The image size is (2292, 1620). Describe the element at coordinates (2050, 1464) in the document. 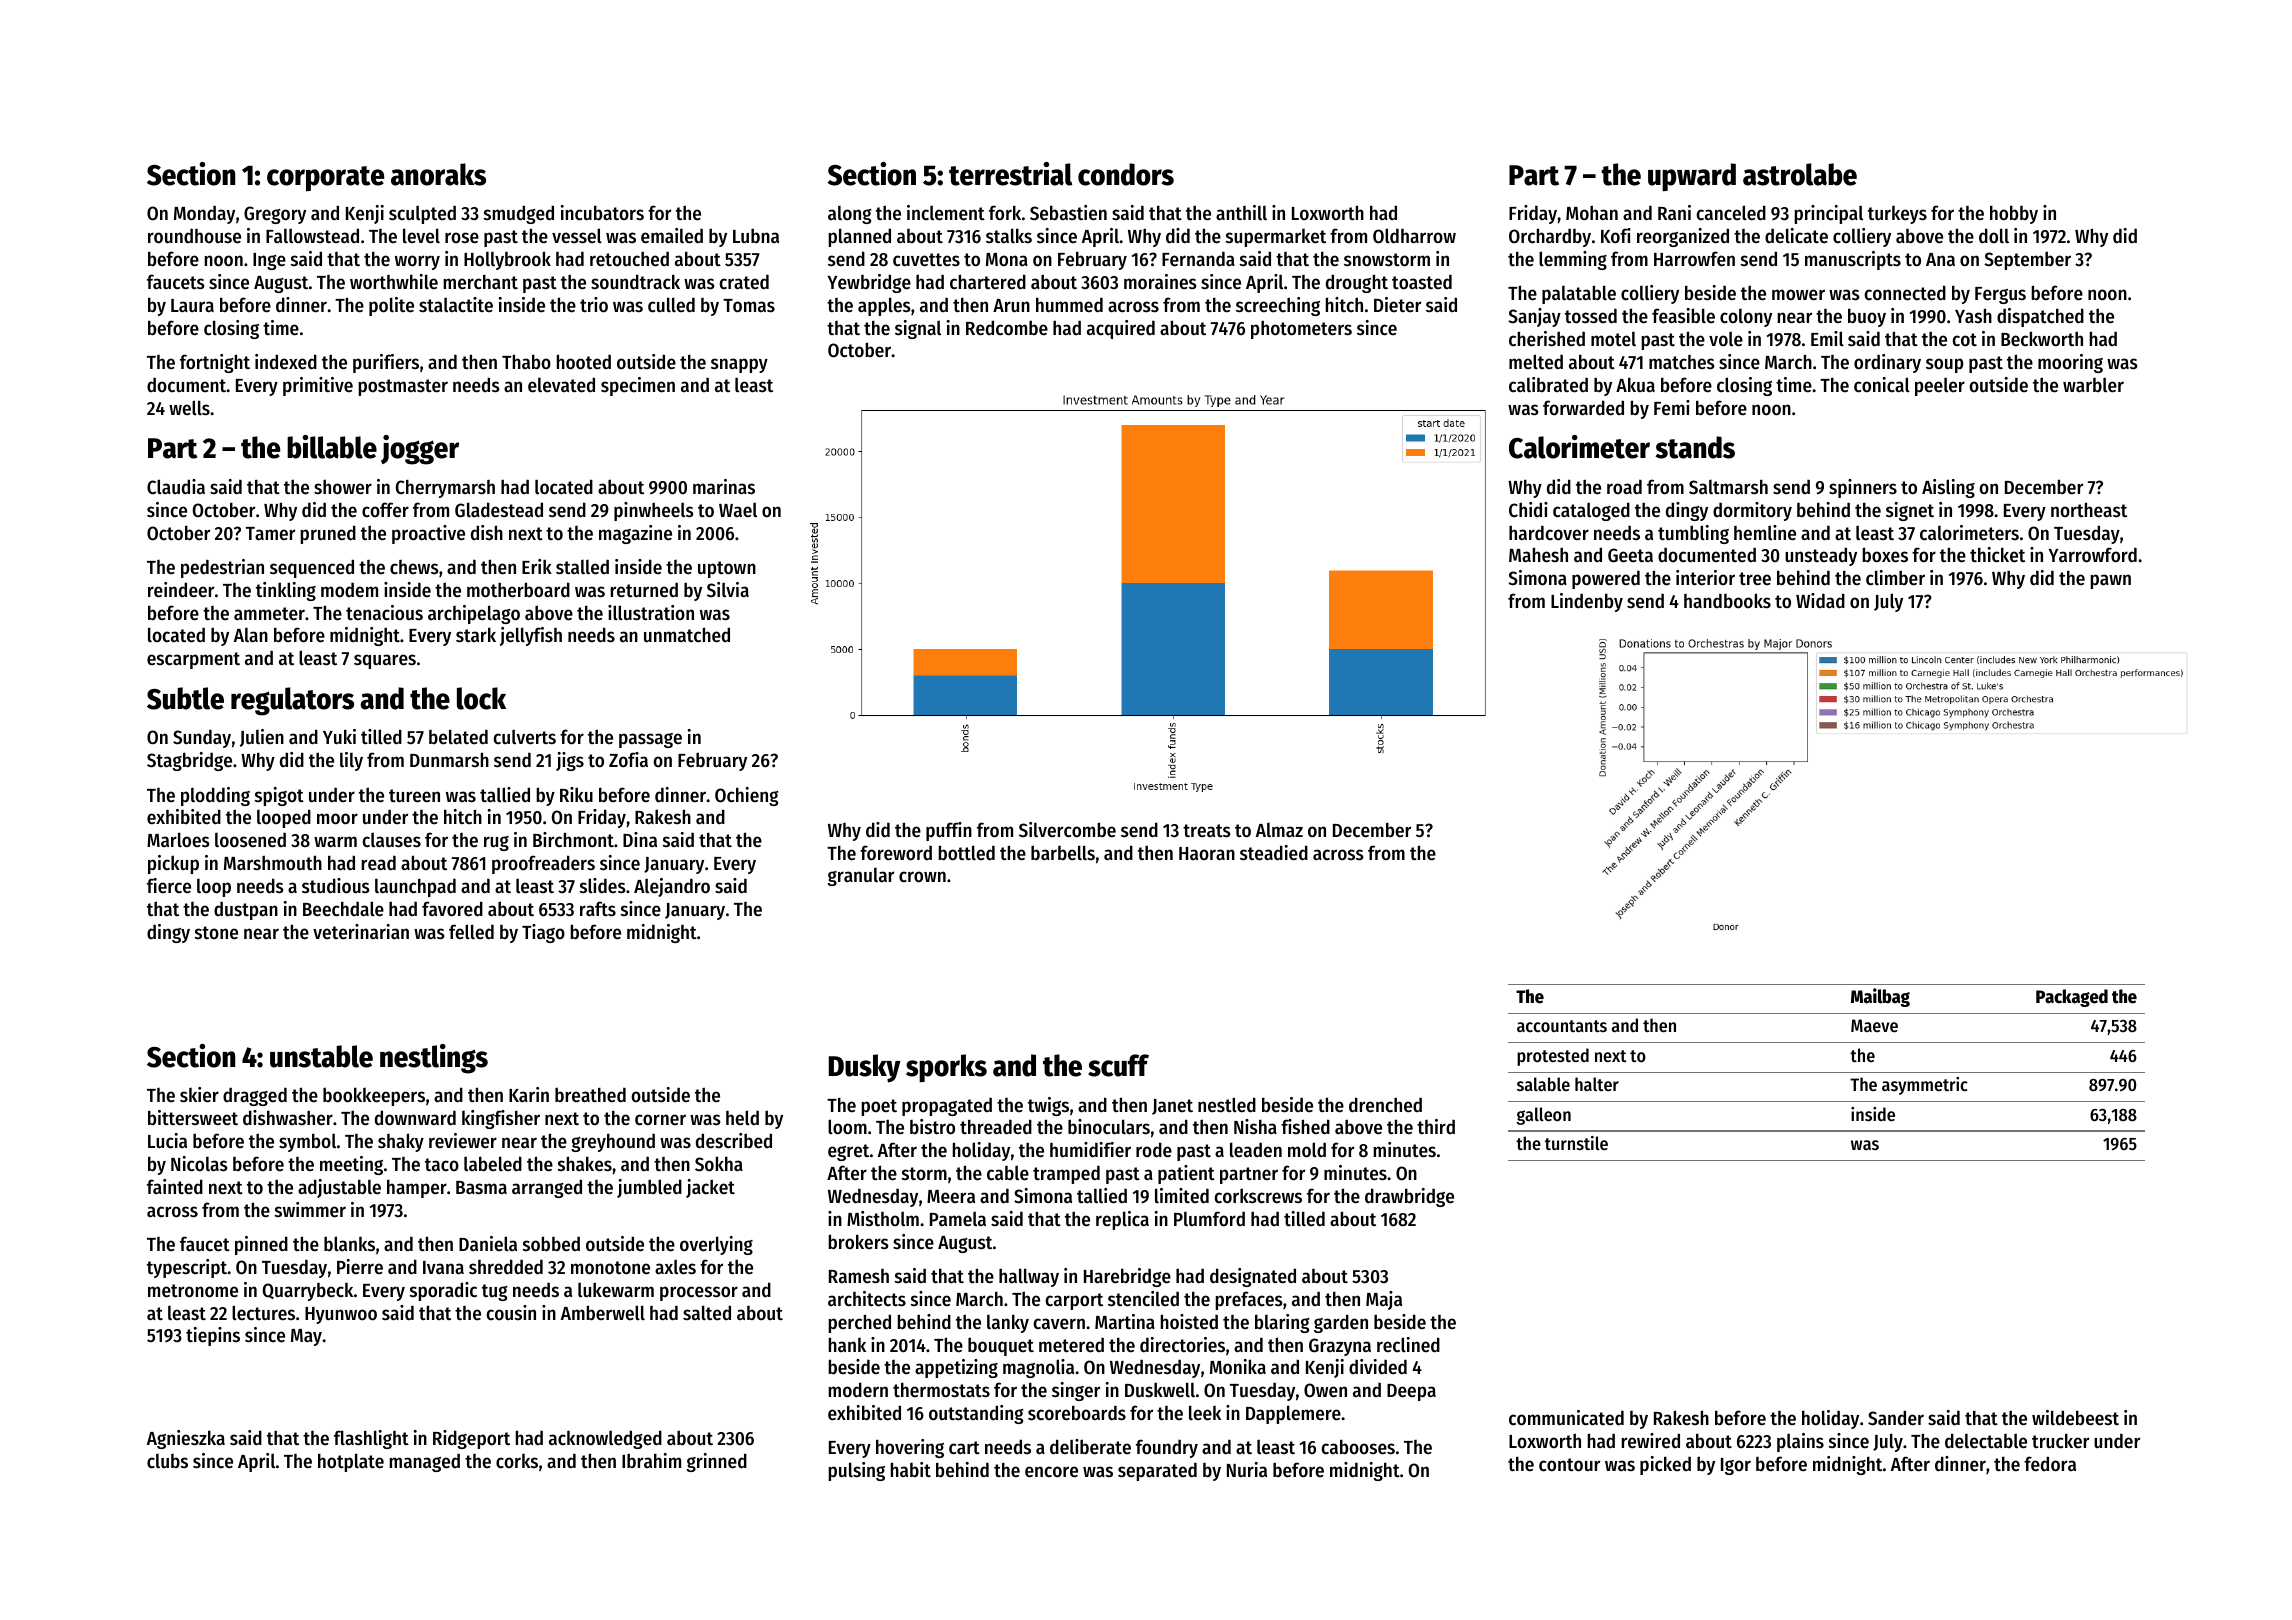

I see `fedora` at that location.
